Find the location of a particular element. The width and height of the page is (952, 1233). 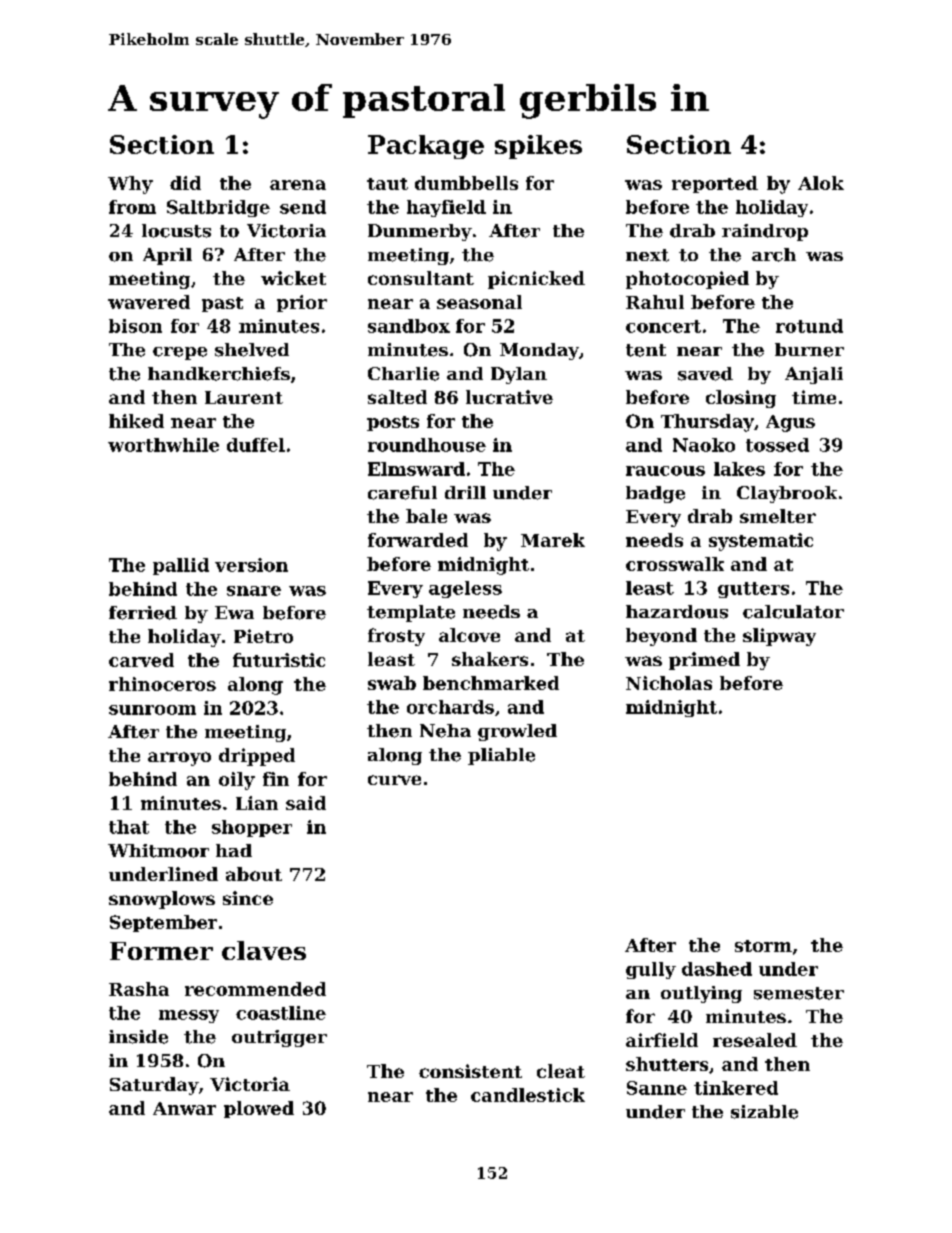

sizable is located at coordinates (764, 1112).
